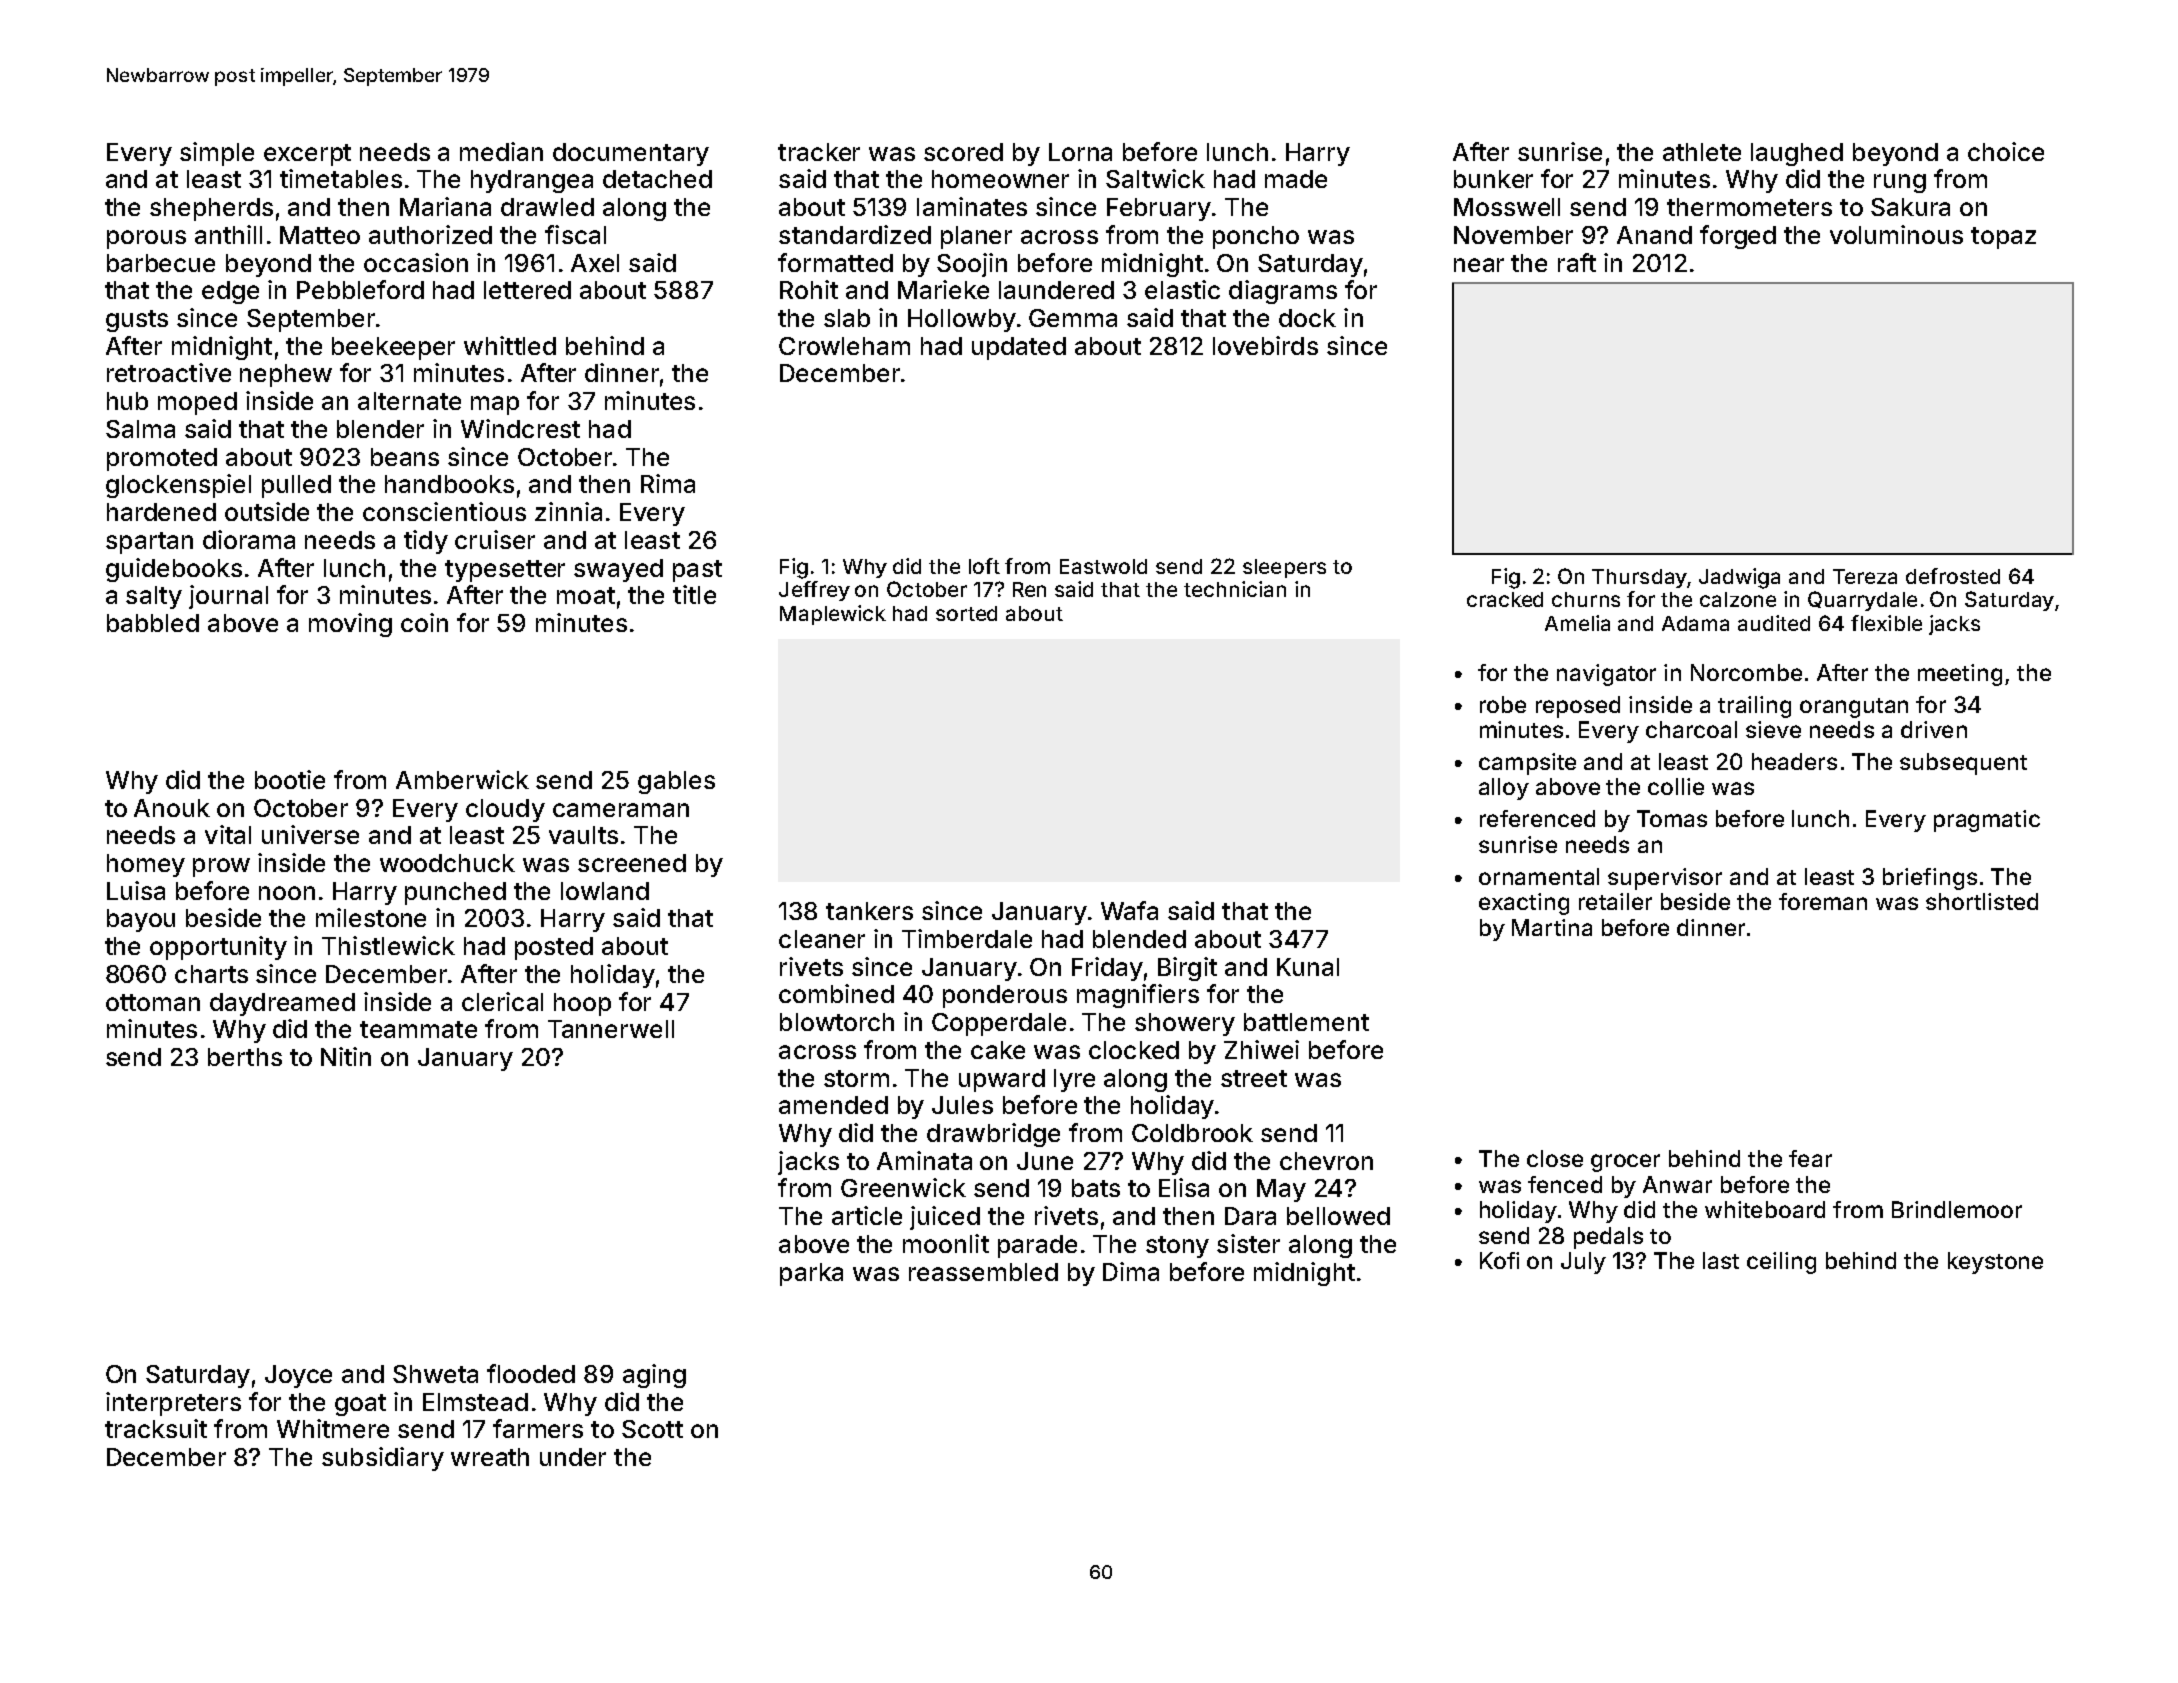 The image size is (2178, 1683). What do you see at coordinates (1080, 152) in the page?
I see `Lorna` at bounding box center [1080, 152].
